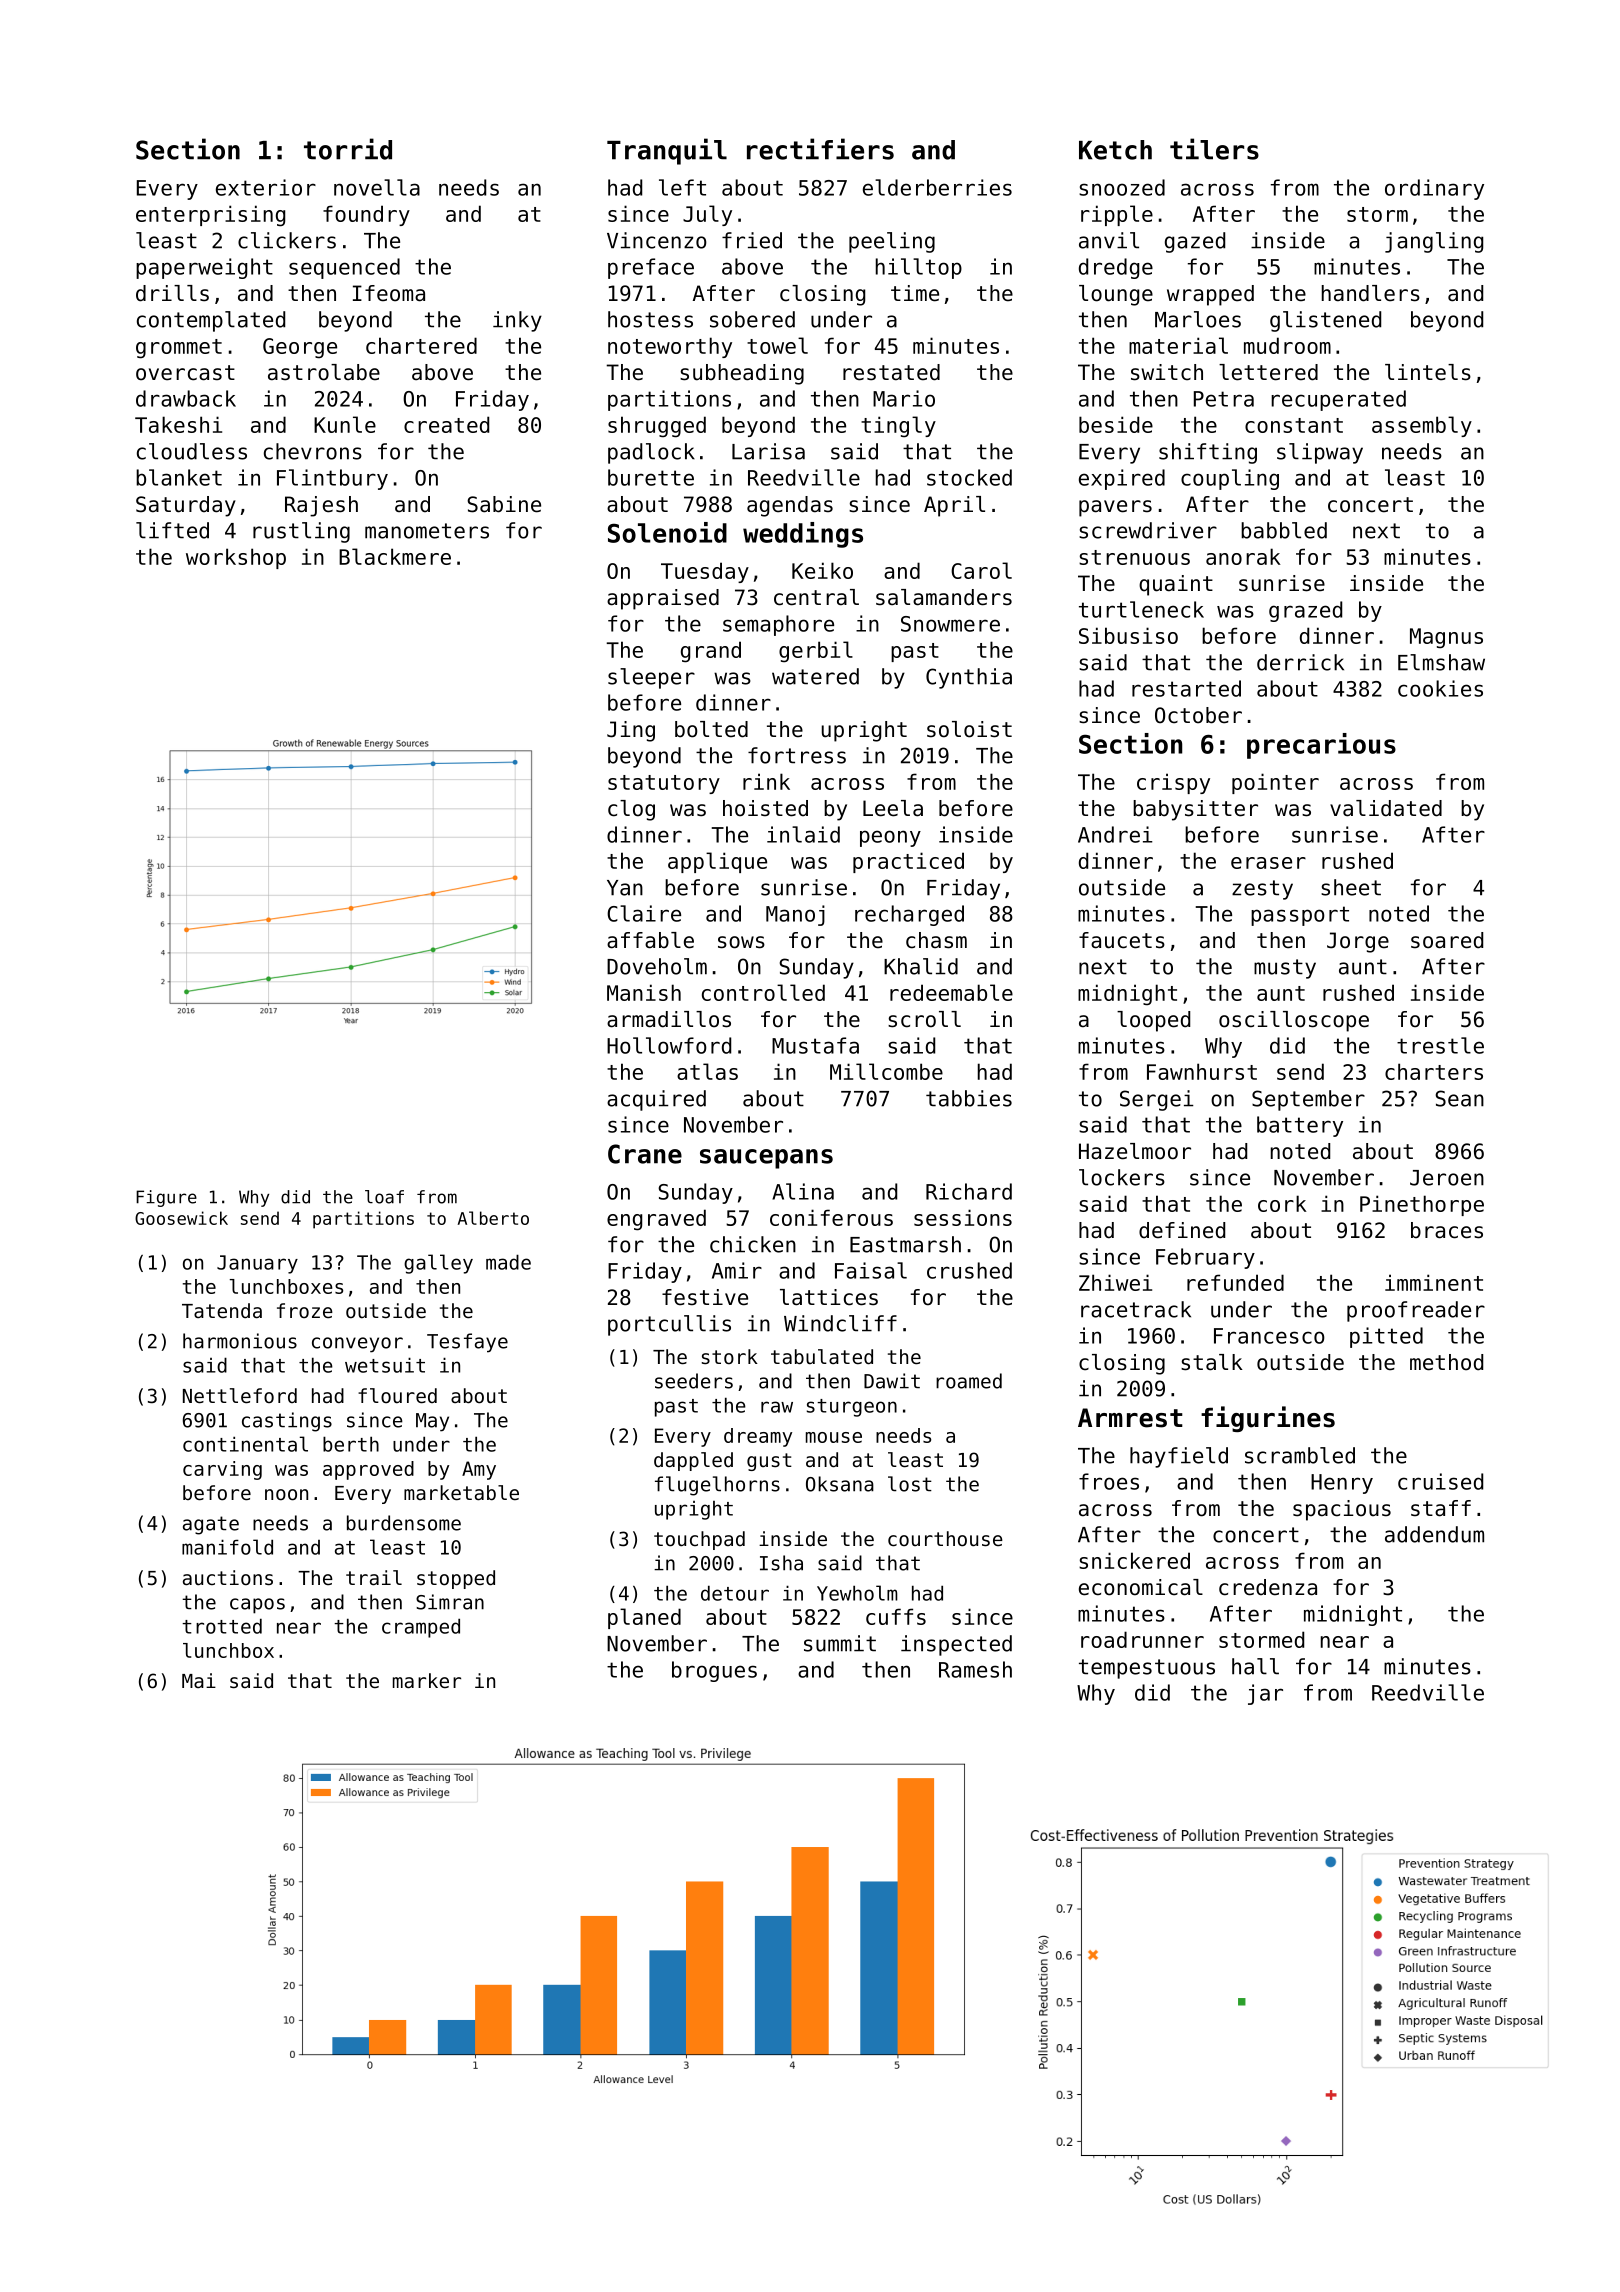  Describe the element at coordinates (427, 531) in the page. I see `manometers` at that location.
